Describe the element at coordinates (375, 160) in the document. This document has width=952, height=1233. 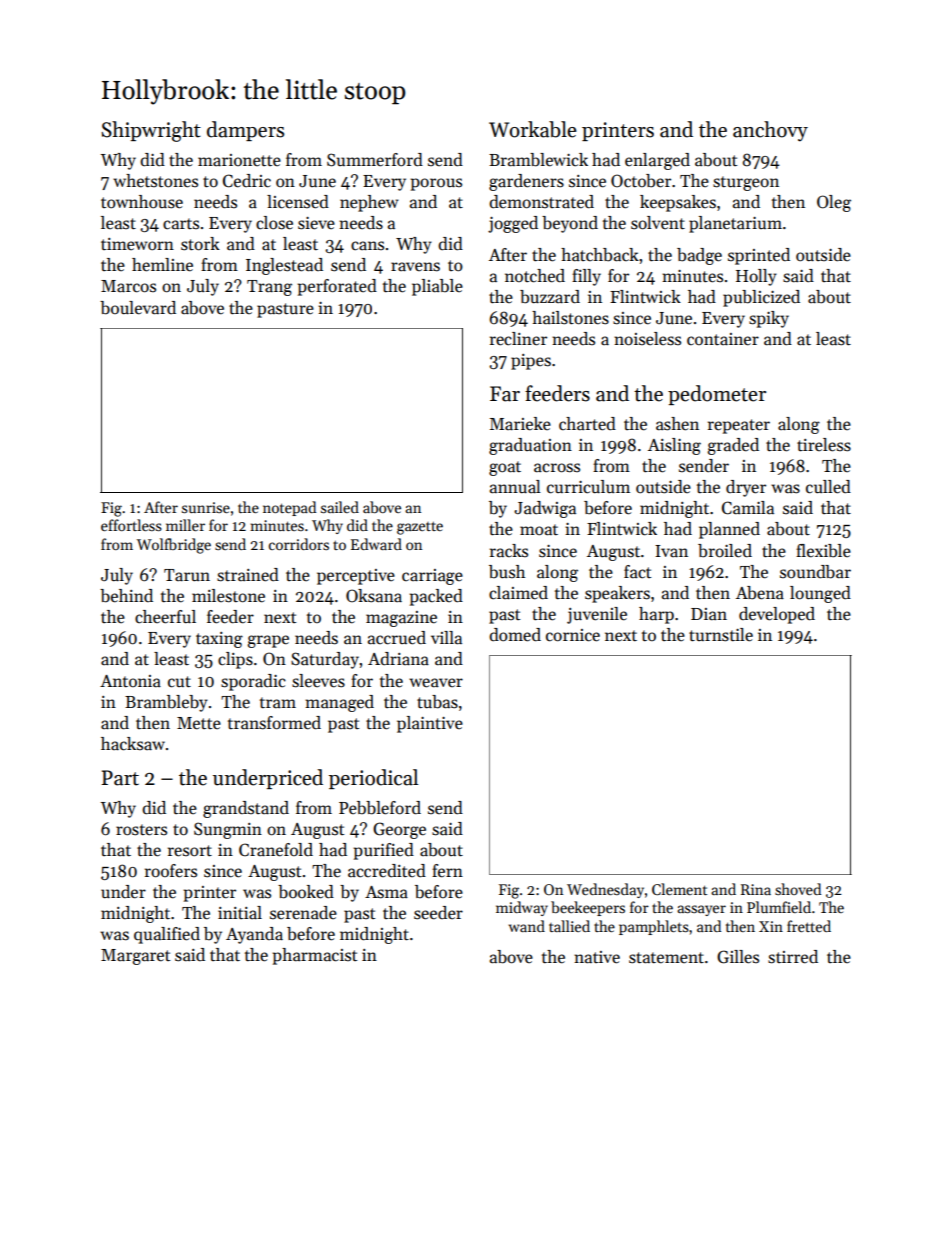
I see `Summerford` at that location.
